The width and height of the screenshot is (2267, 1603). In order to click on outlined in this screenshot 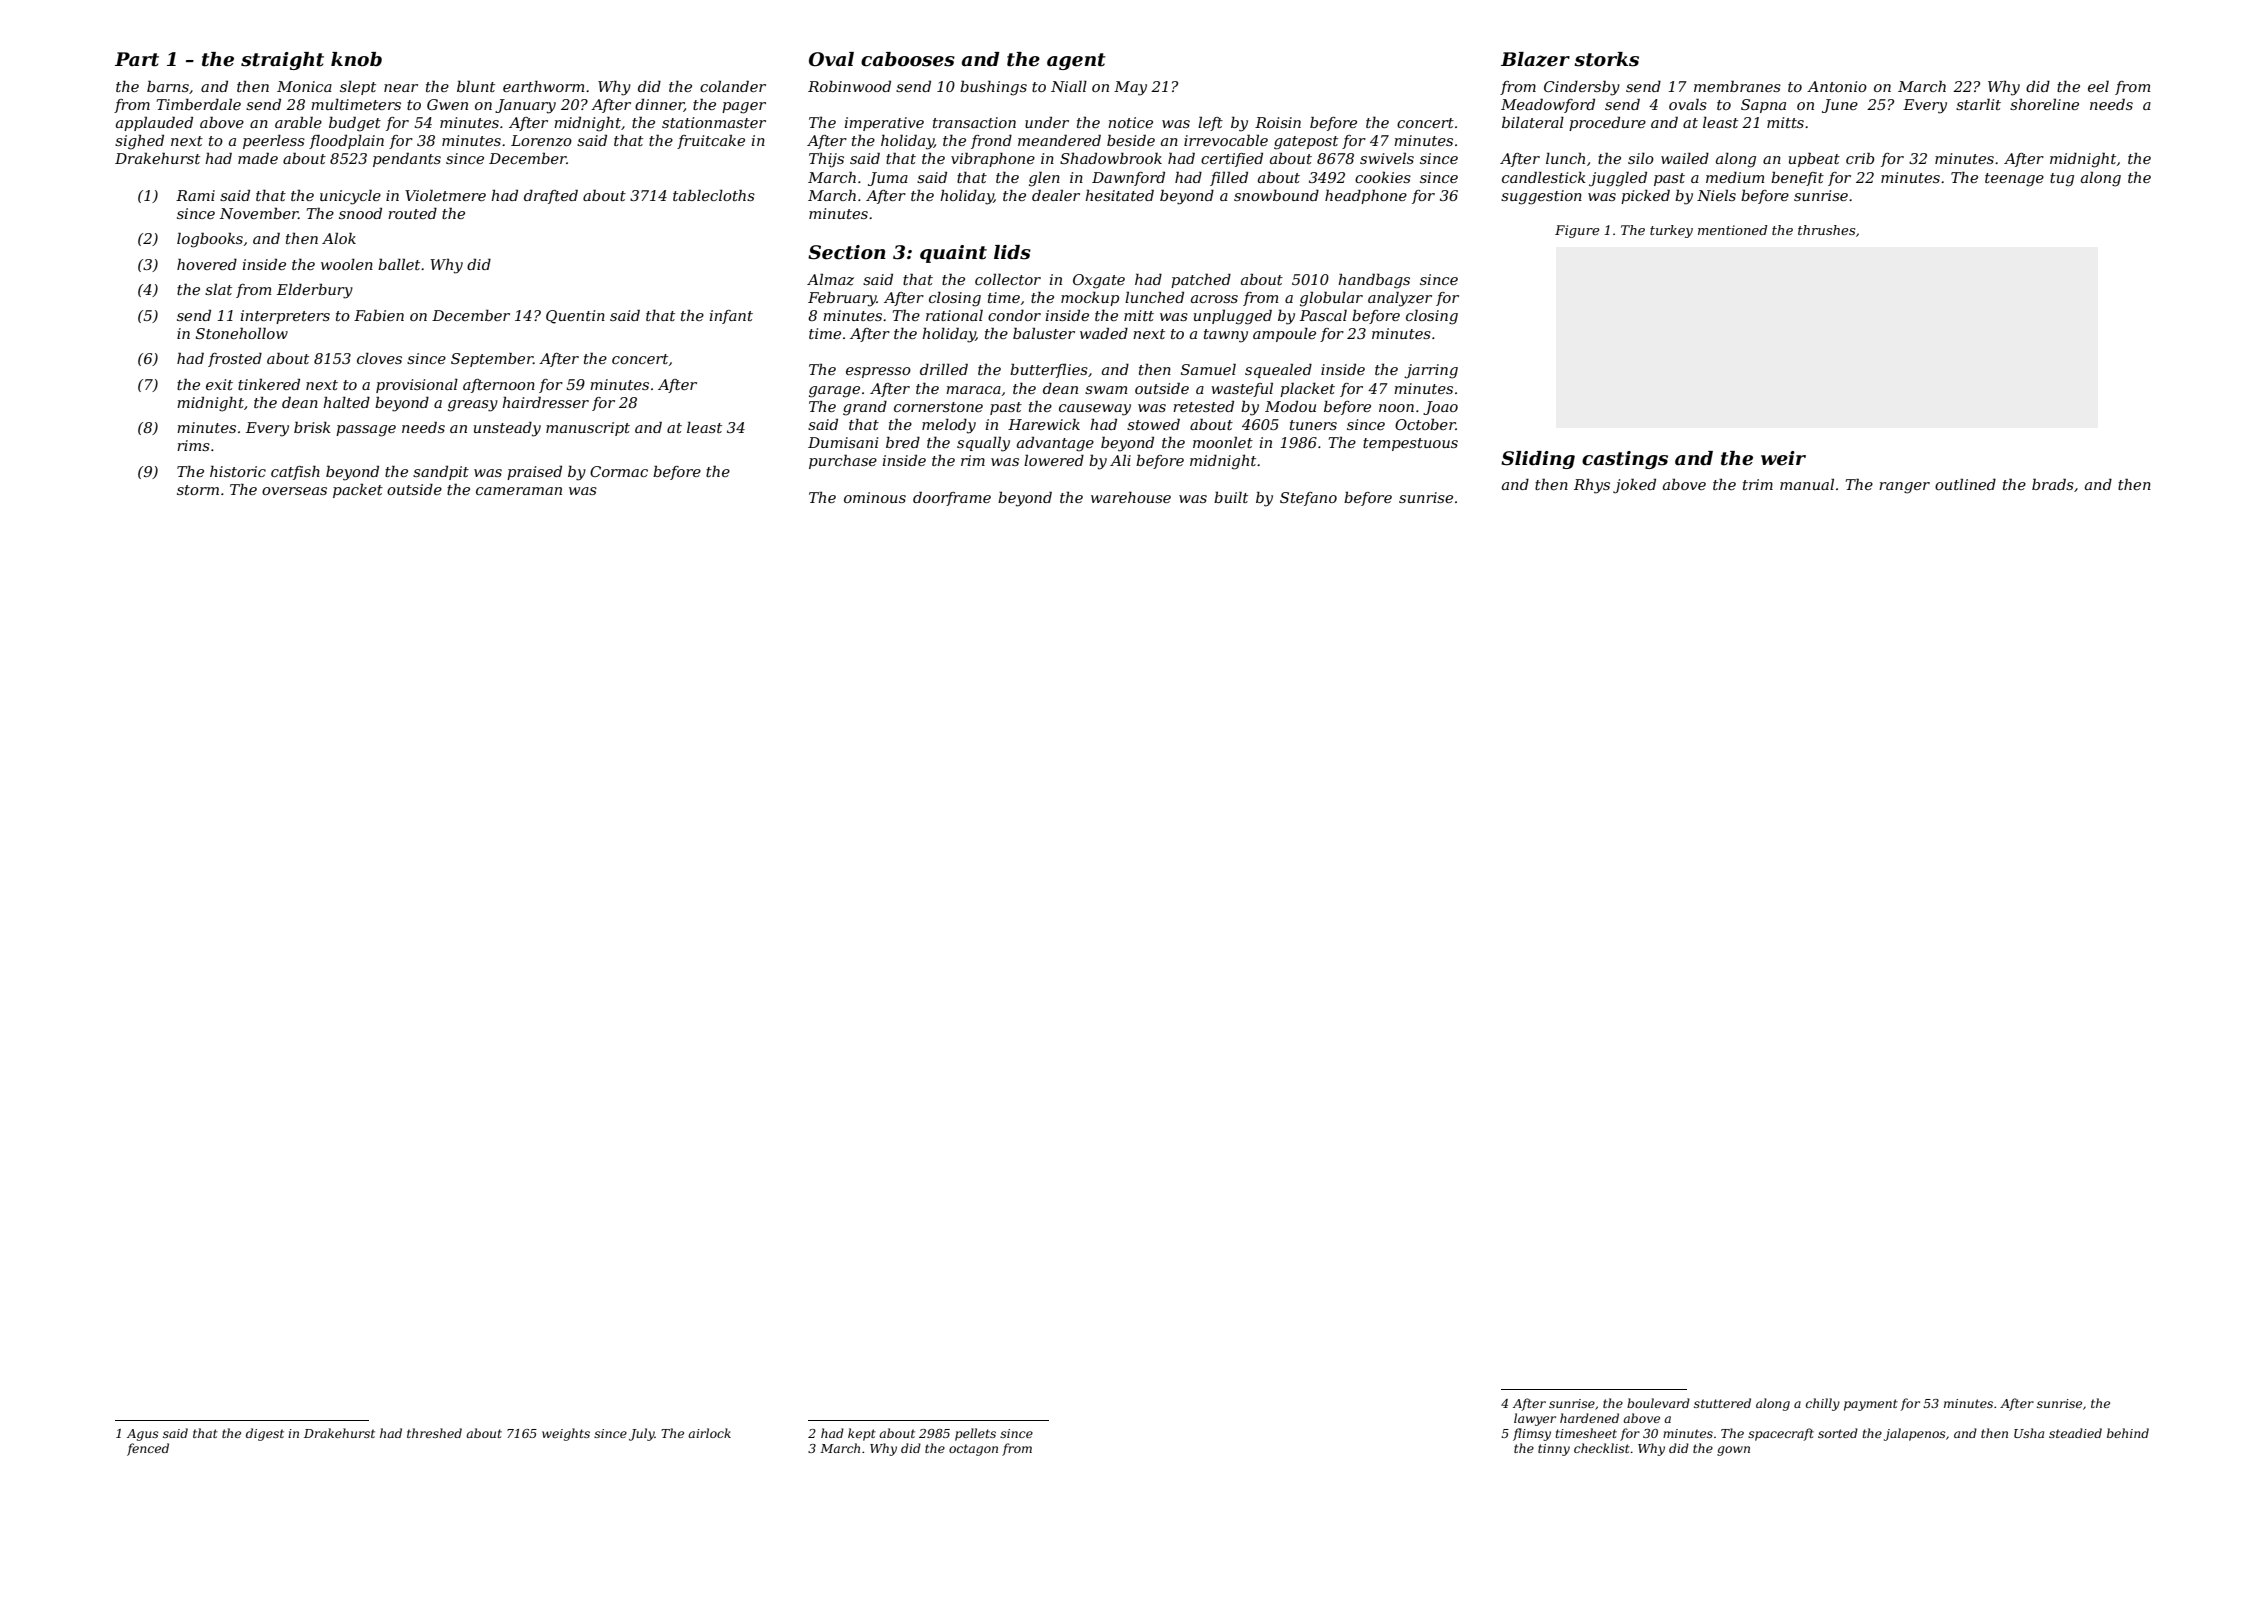, I will do `click(1965, 484)`.
